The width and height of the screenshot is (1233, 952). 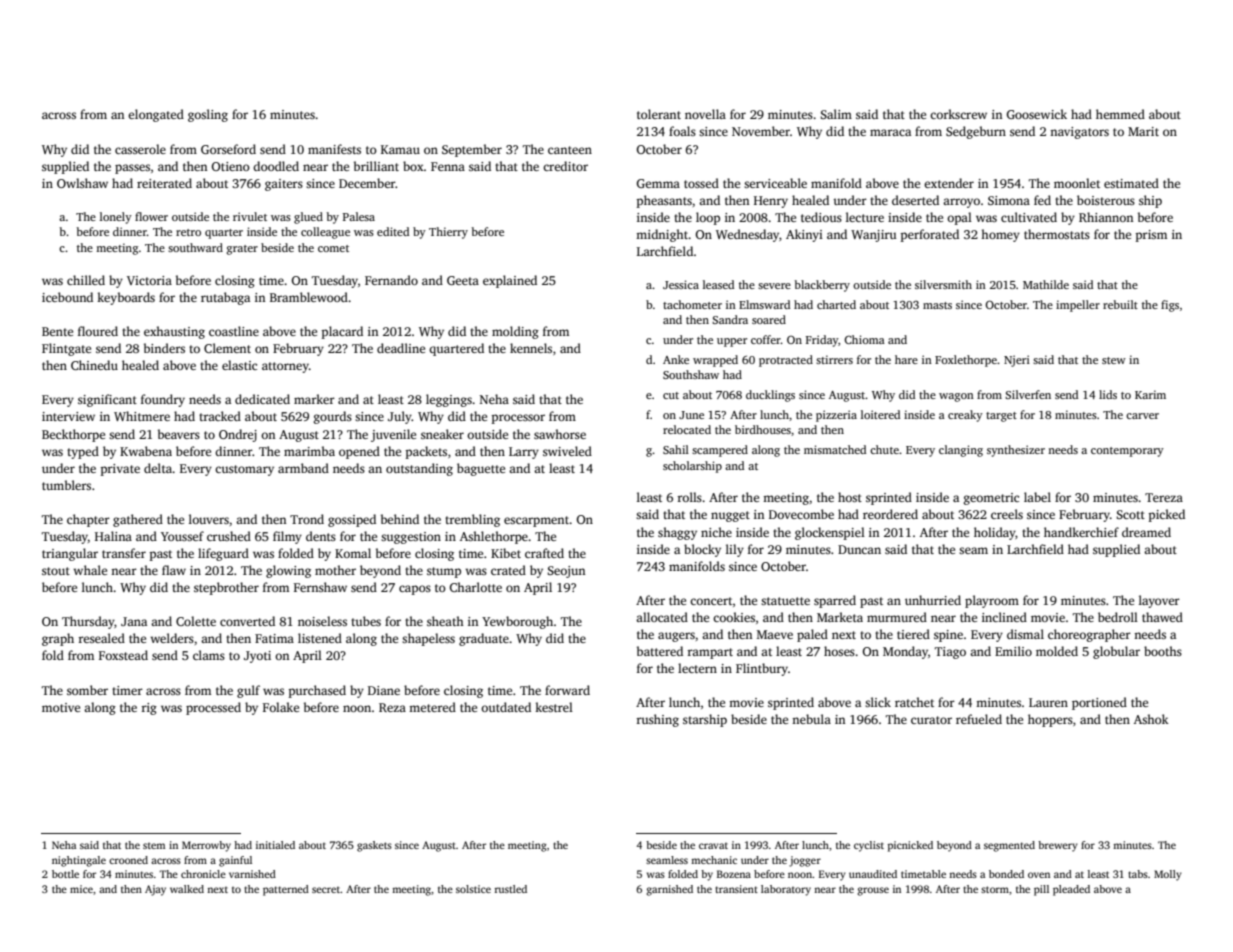 What do you see at coordinates (208, 115) in the screenshot?
I see `gosling` at bounding box center [208, 115].
